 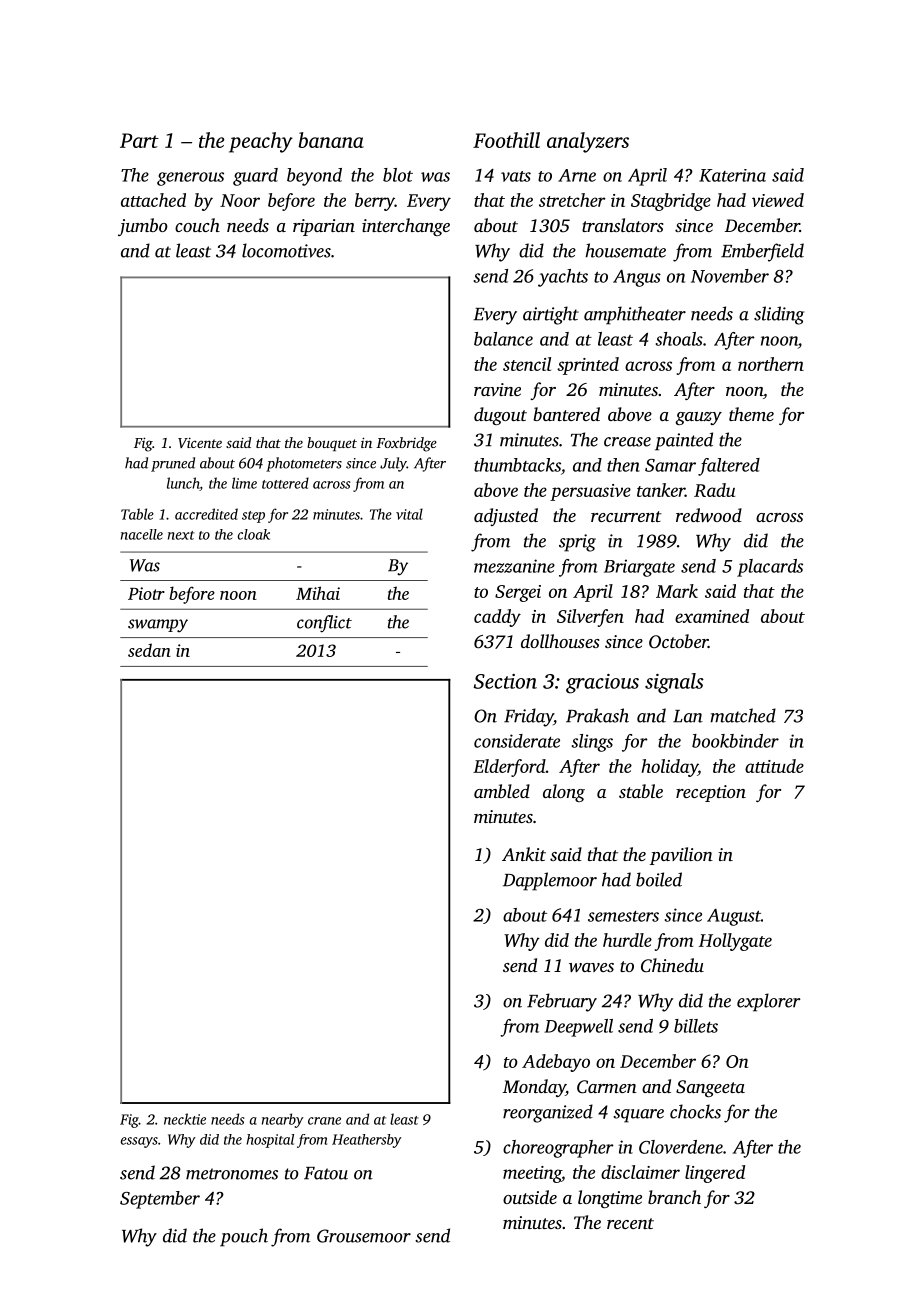 What do you see at coordinates (409, 514) in the screenshot?
I see `vital` at bounding box center [409, 514].
